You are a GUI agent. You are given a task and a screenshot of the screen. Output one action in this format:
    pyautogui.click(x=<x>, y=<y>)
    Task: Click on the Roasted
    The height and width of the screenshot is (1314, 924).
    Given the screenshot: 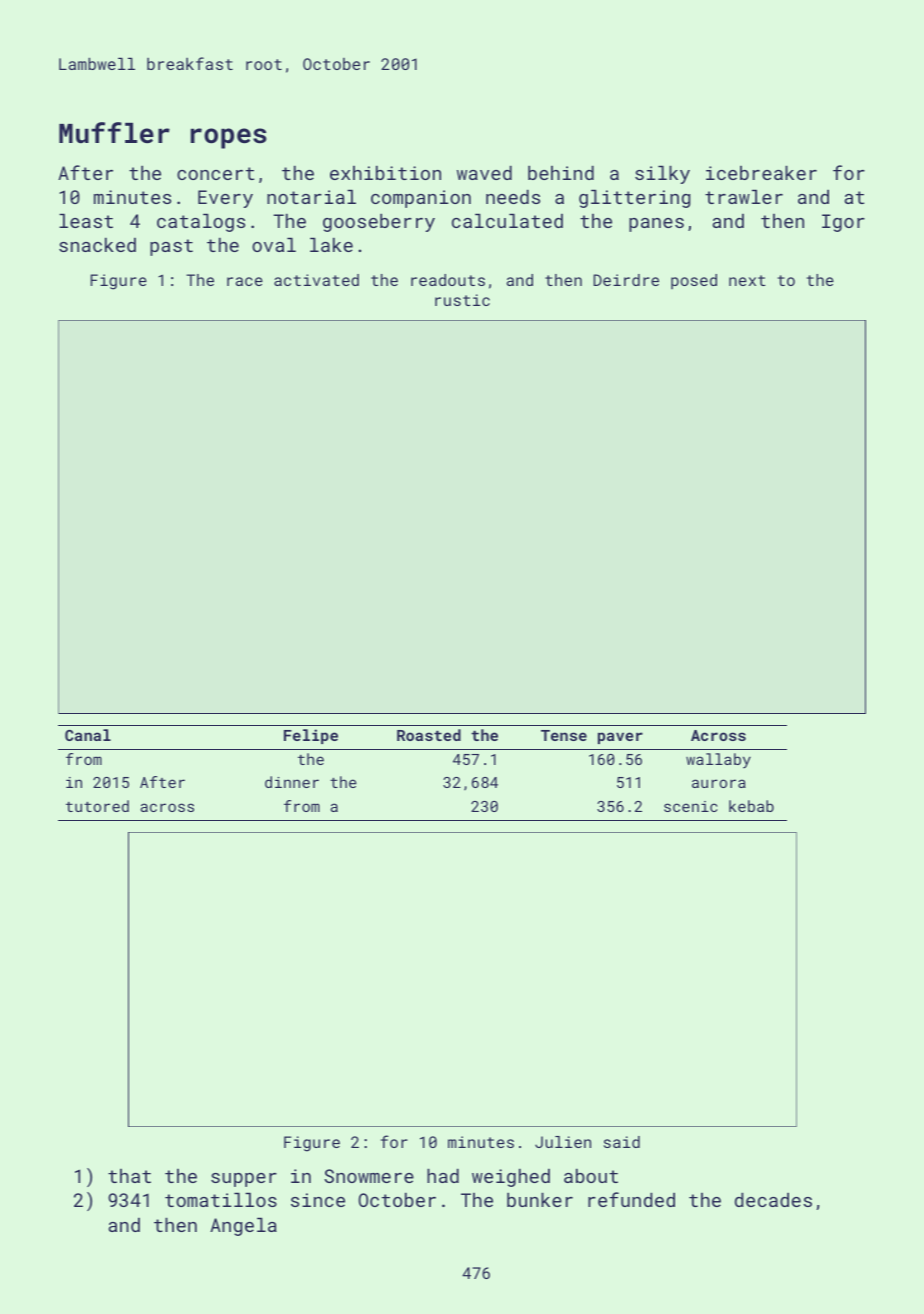 What is the action you would take?
    pyautogui.click(x=429, y=735)
